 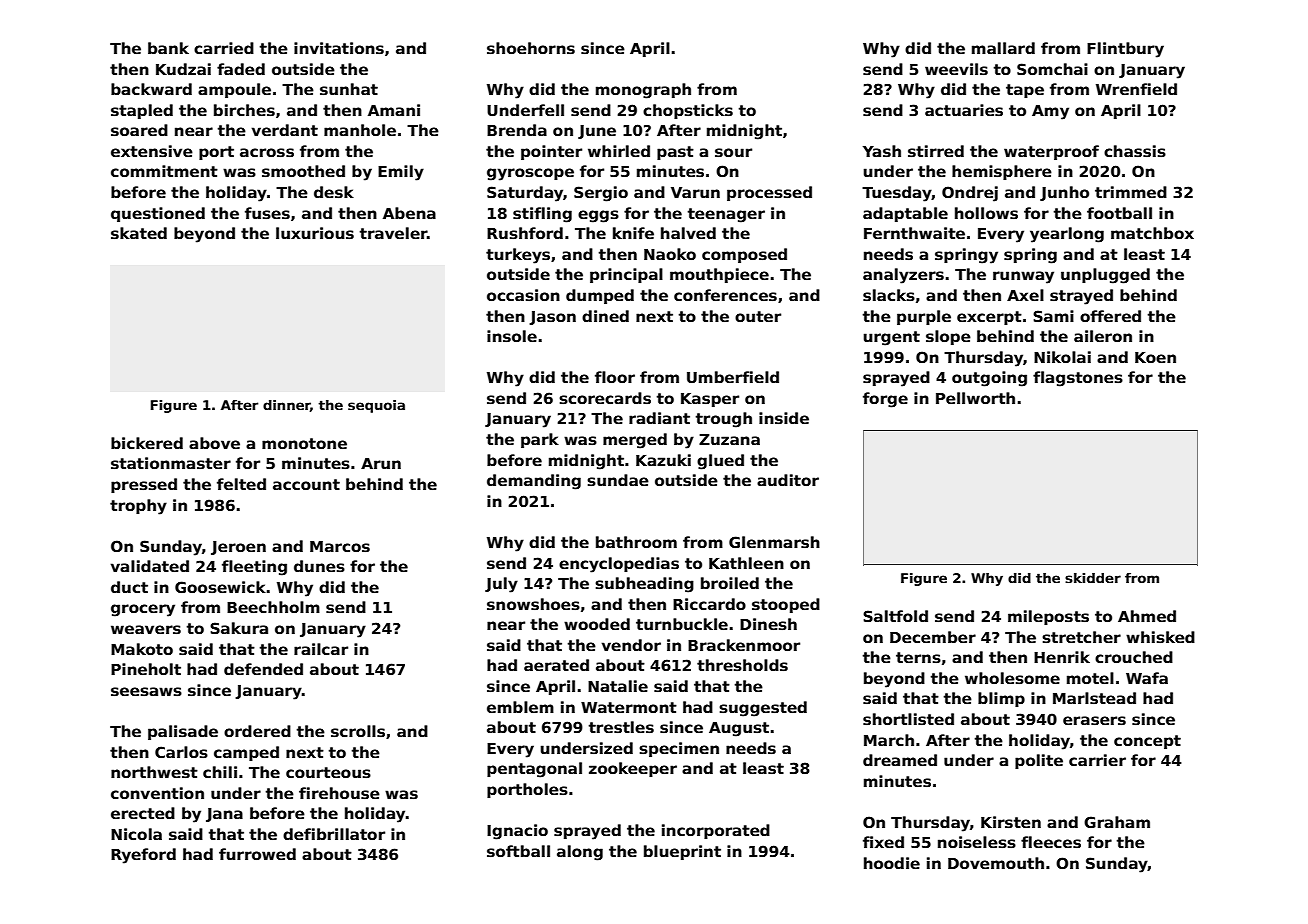 I want to click on glued, so click(x=720, y=462).
